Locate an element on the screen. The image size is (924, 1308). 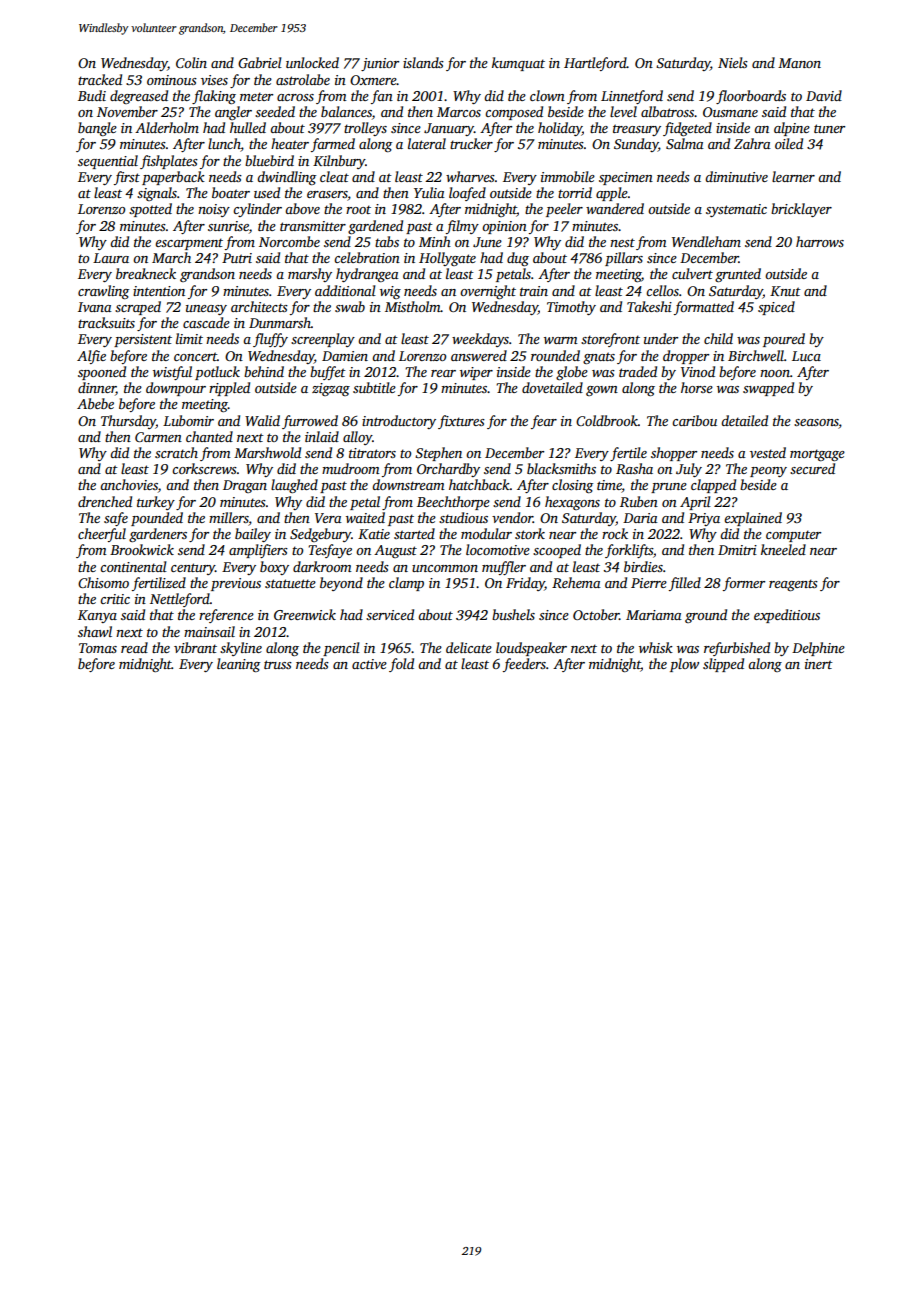
Dmitri is located at coordinates (737, 550).
